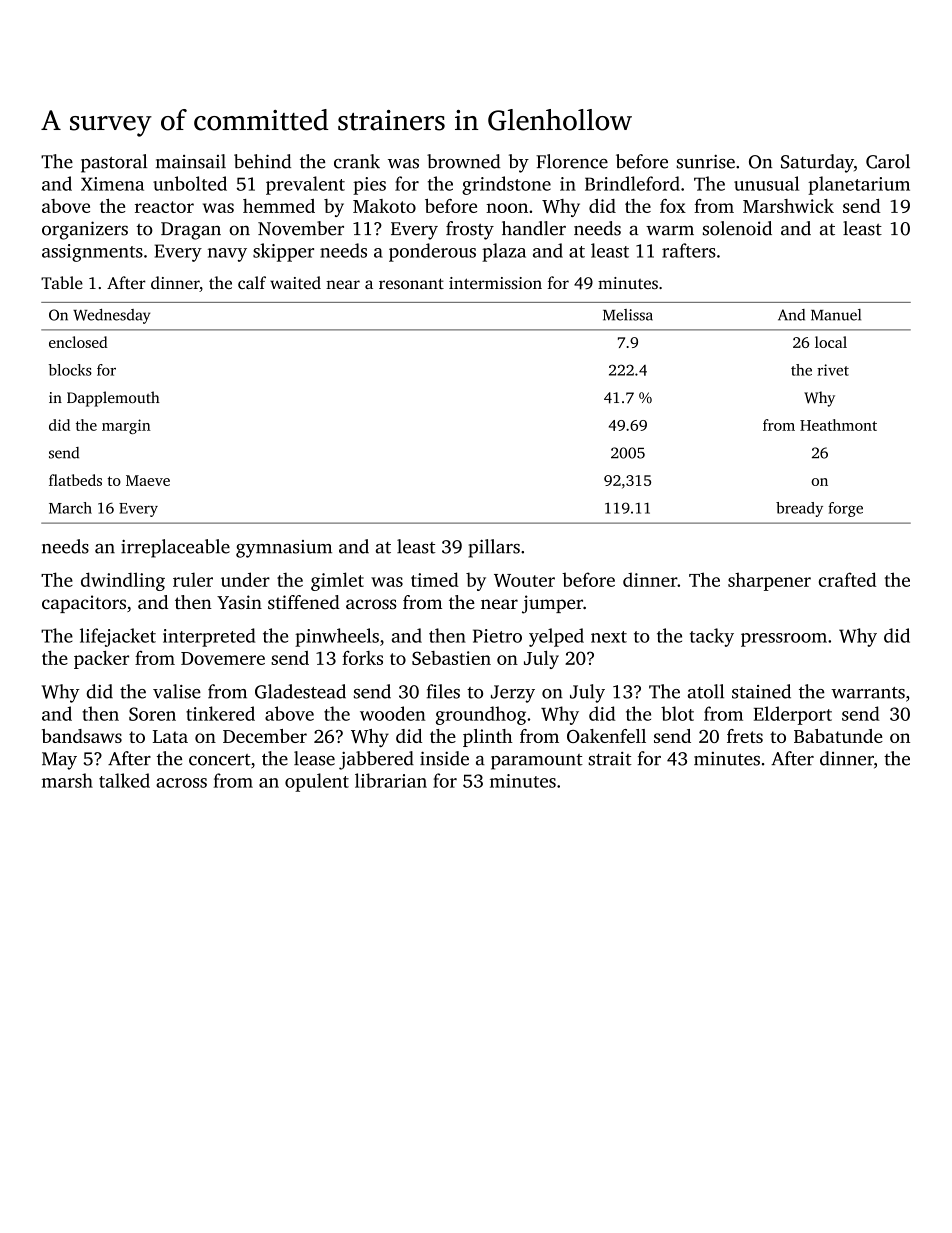 This document has width=952, height=1233. Describe the element at coordinates (524, 580) in the document. I see `Wouter` at that location.
